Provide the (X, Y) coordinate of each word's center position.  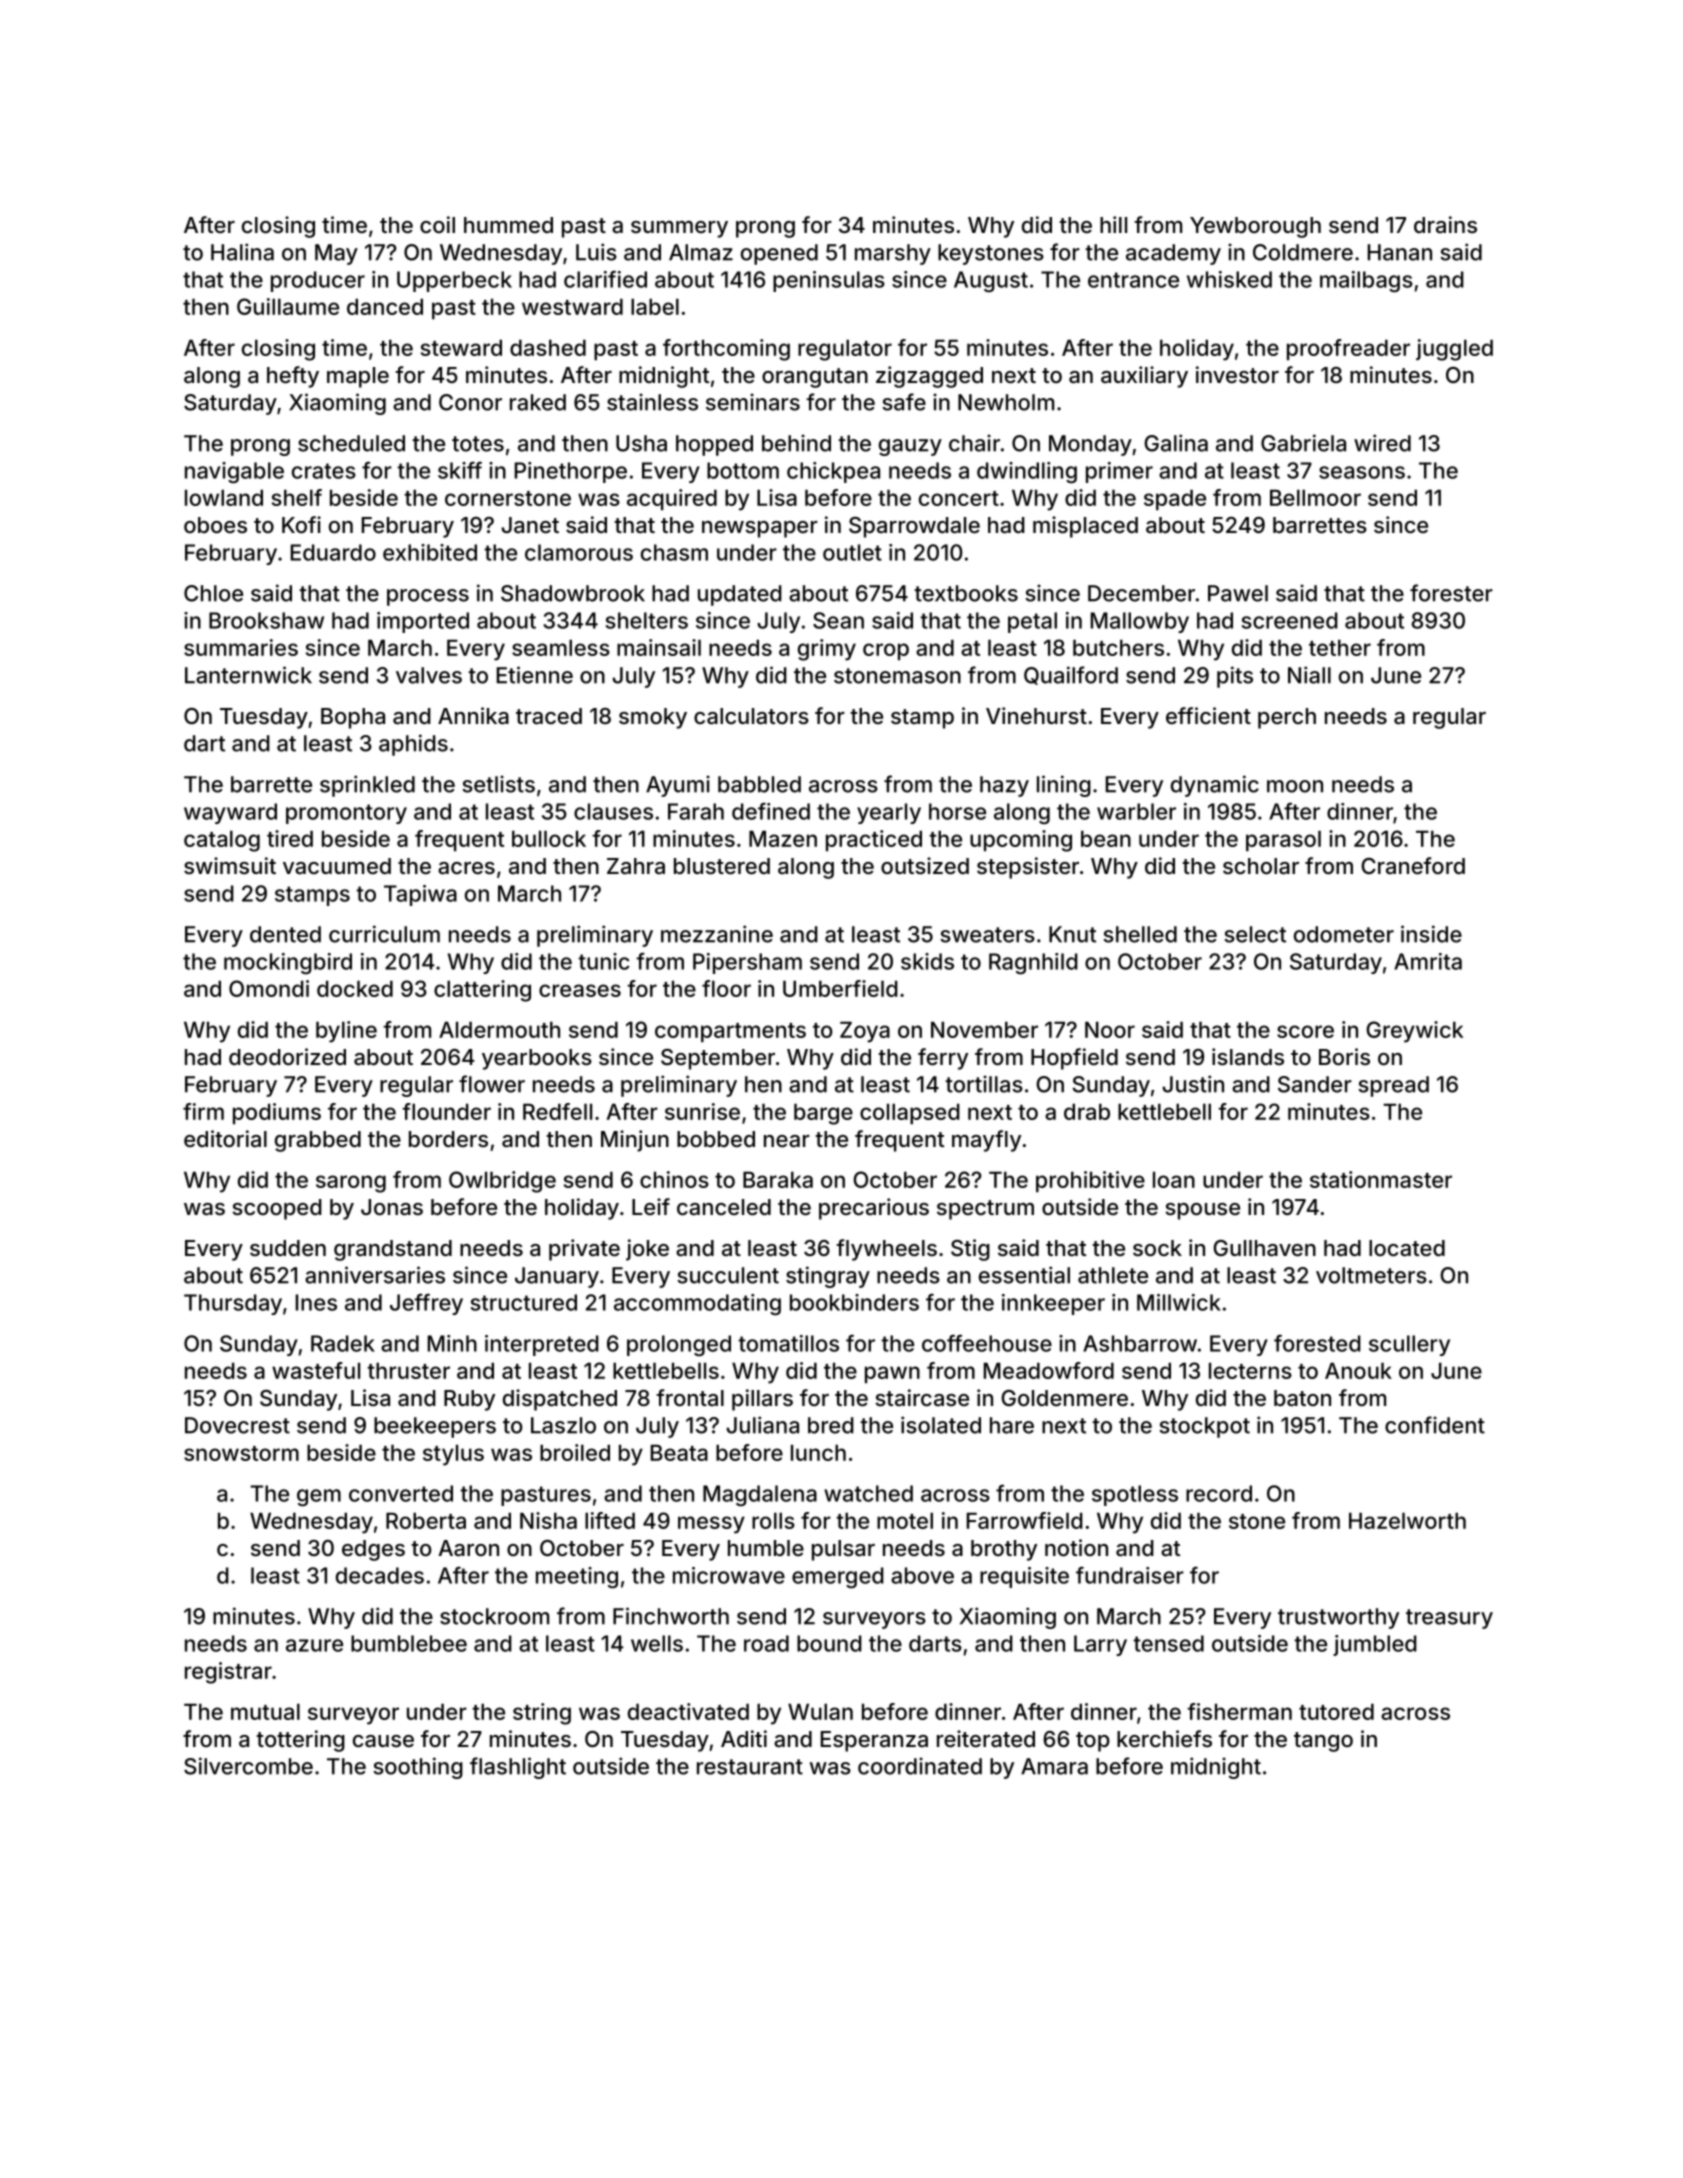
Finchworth (671, 1616)
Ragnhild (1033, 963)
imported (423, 622)
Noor (1110, 1029)
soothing (418, 1768)
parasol (1283, 840)
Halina (242, 252)
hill (1113, 224)
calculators (751, 716)
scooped (277, 1209)
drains (1445, 224)
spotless (1135, 1495)
